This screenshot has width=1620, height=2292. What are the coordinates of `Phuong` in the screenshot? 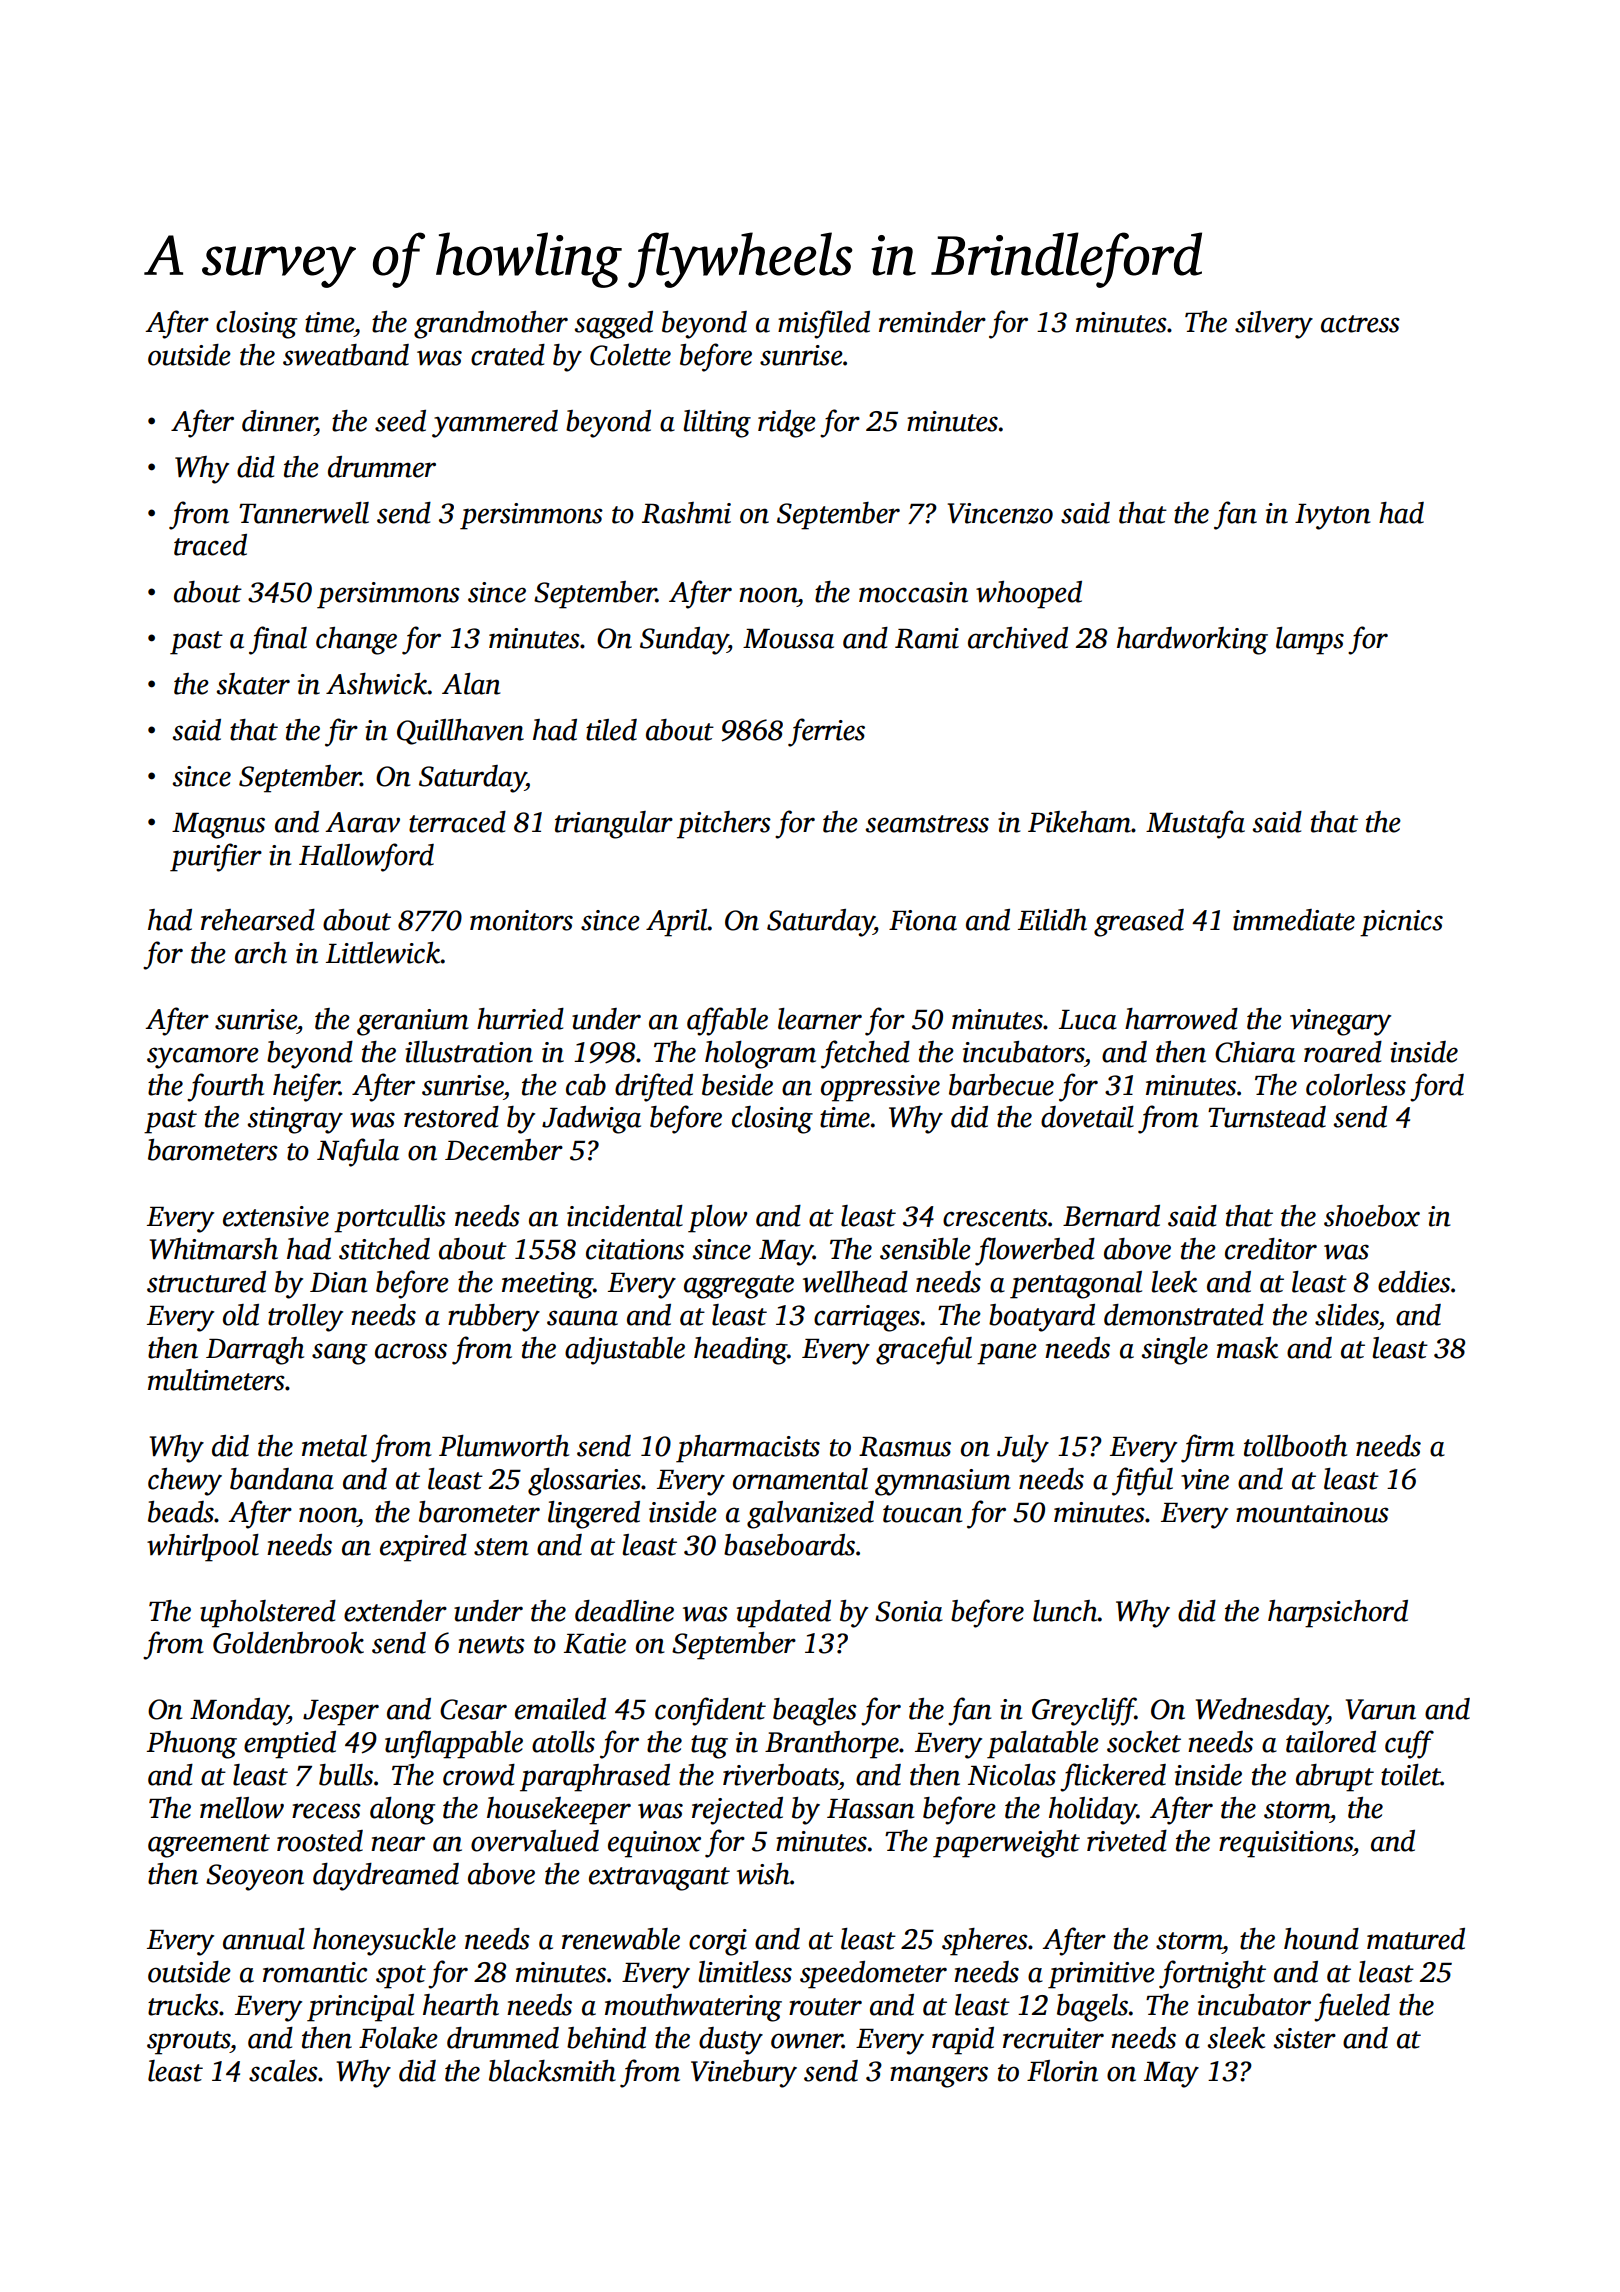 It's located at (192, 1745).
